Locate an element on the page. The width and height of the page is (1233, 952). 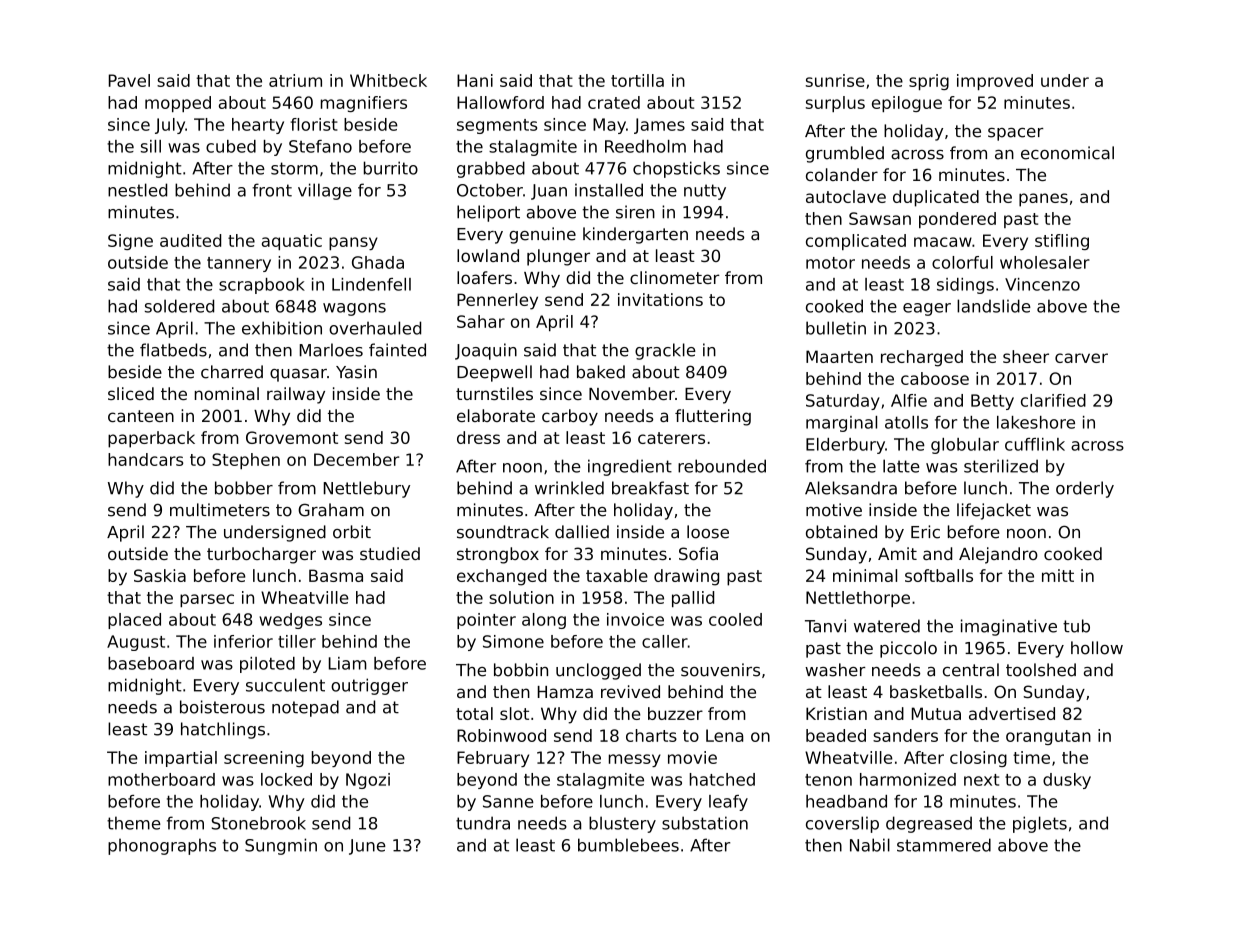
motherboard is located at coordinates (161, 779).
